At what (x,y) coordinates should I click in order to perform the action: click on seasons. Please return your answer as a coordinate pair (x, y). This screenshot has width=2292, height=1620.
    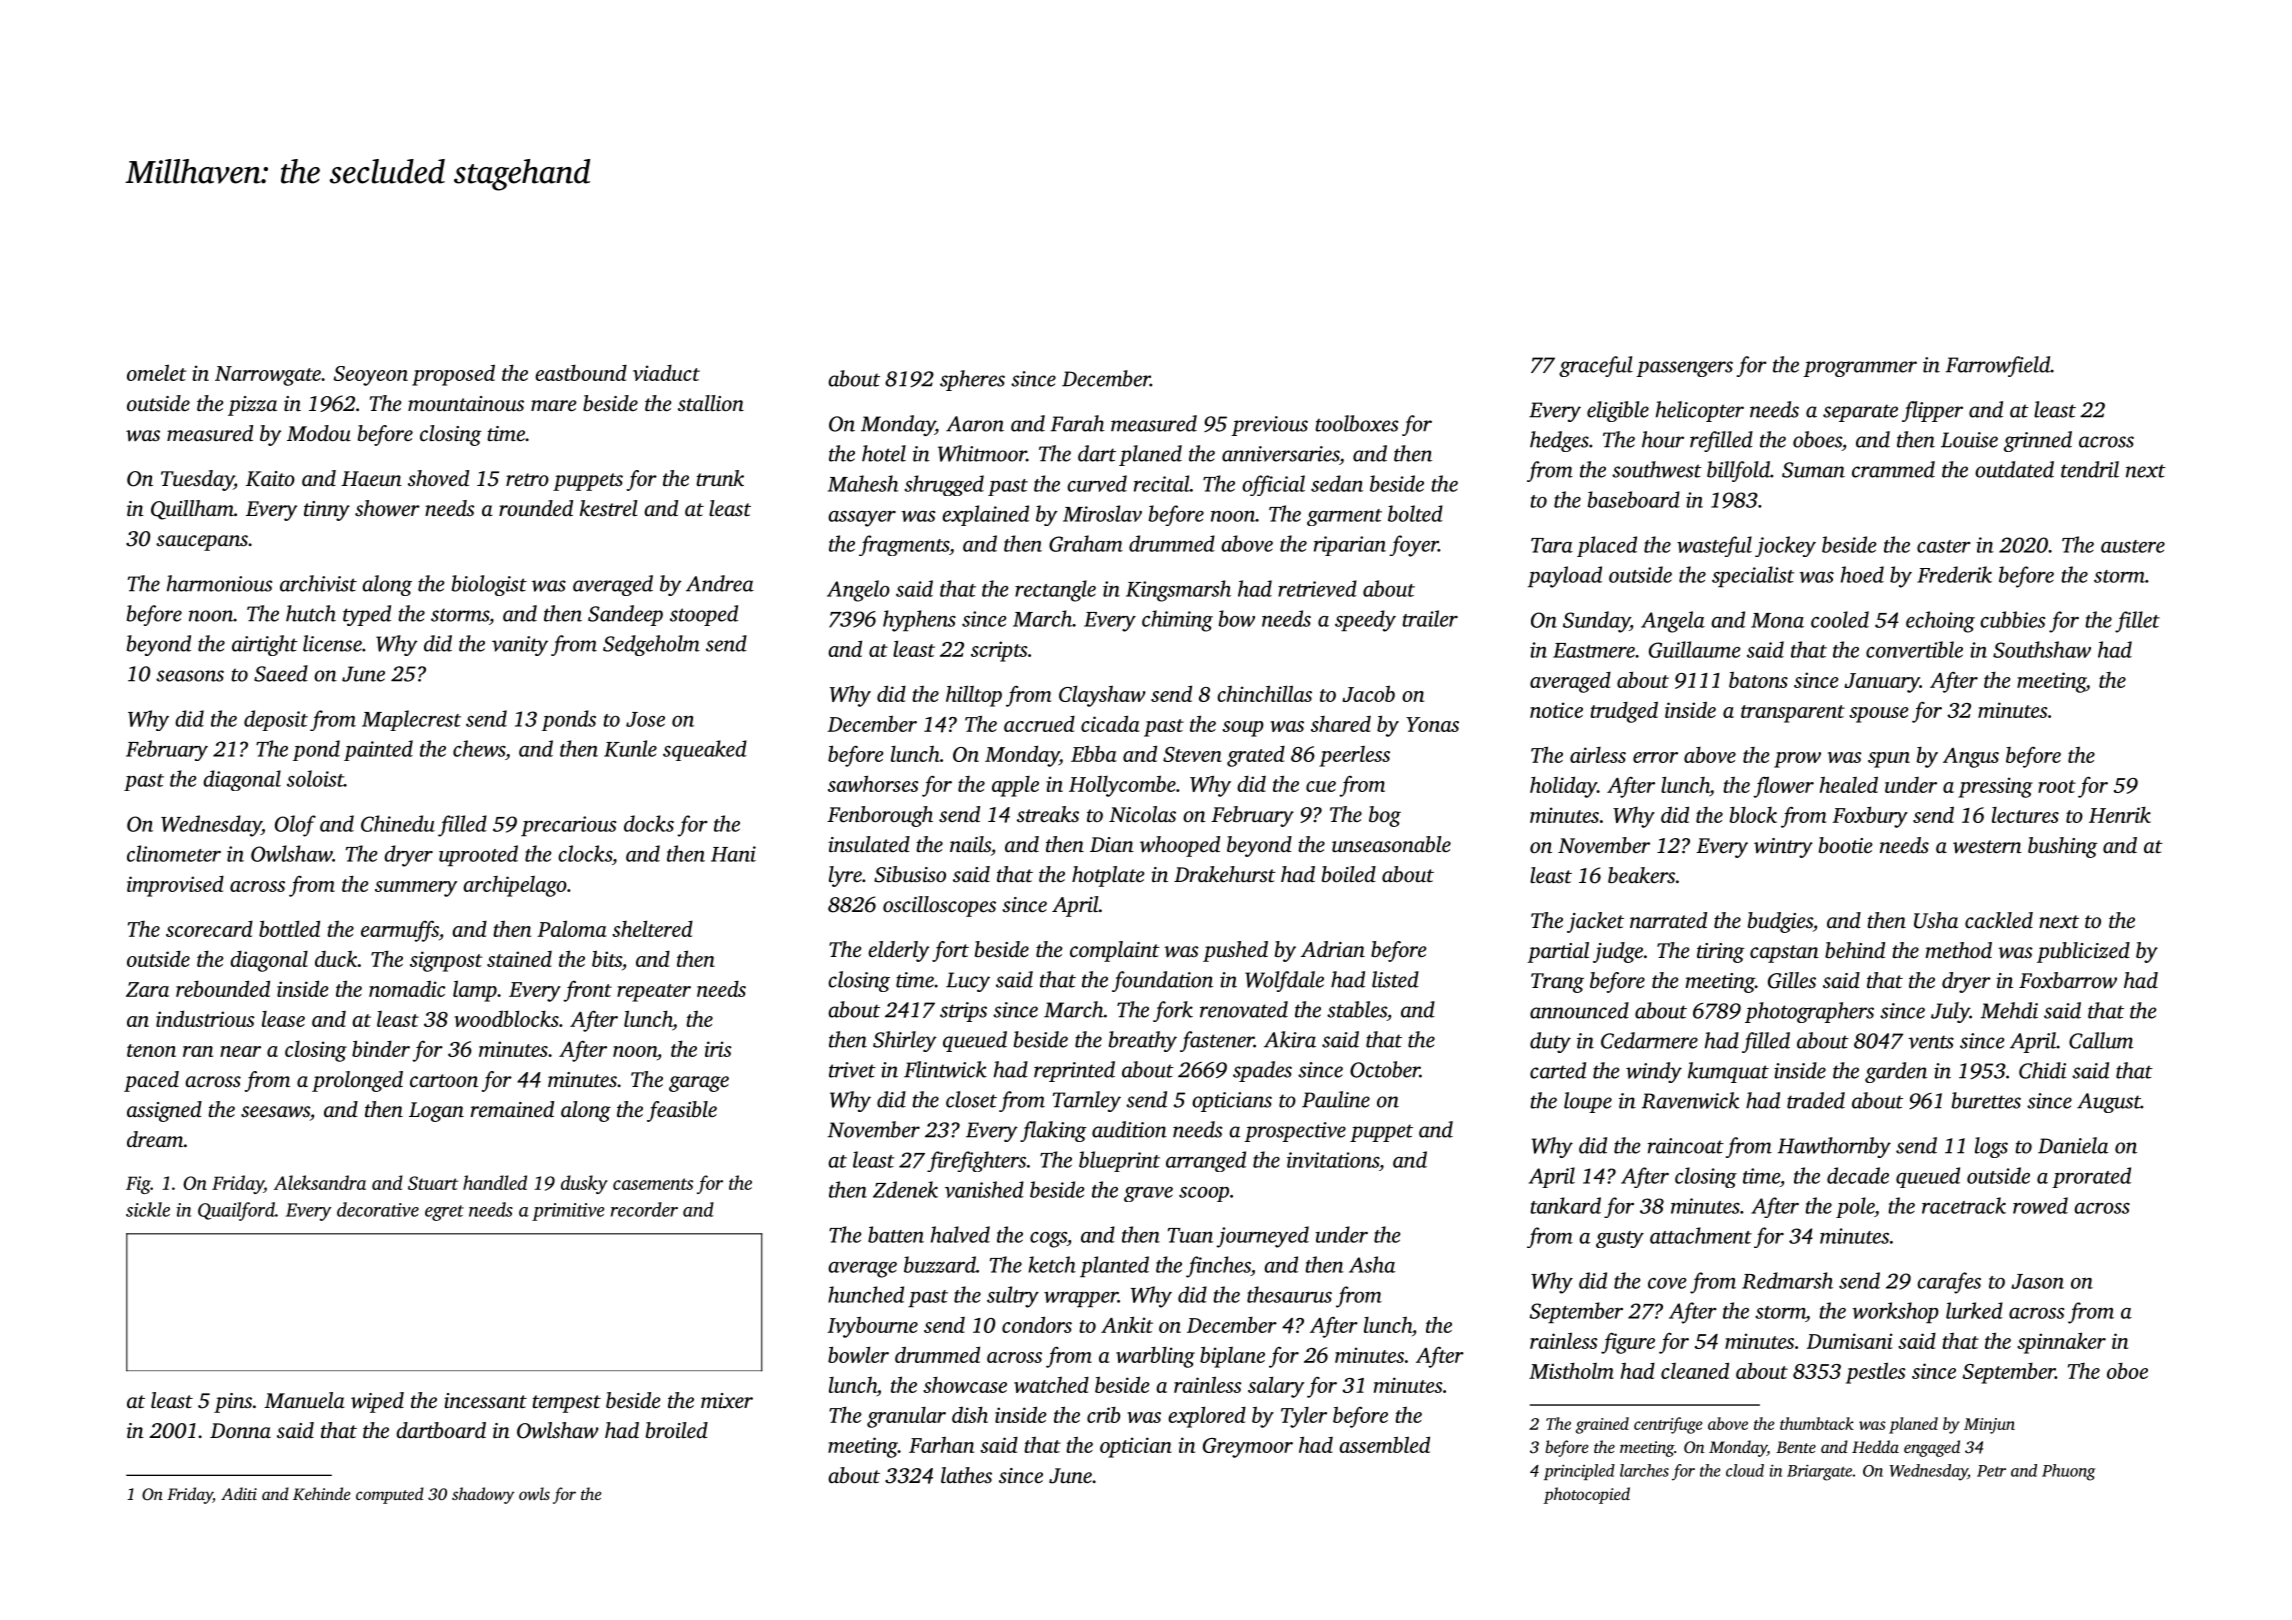
    Looking at the image, I should click on (190, 676).
